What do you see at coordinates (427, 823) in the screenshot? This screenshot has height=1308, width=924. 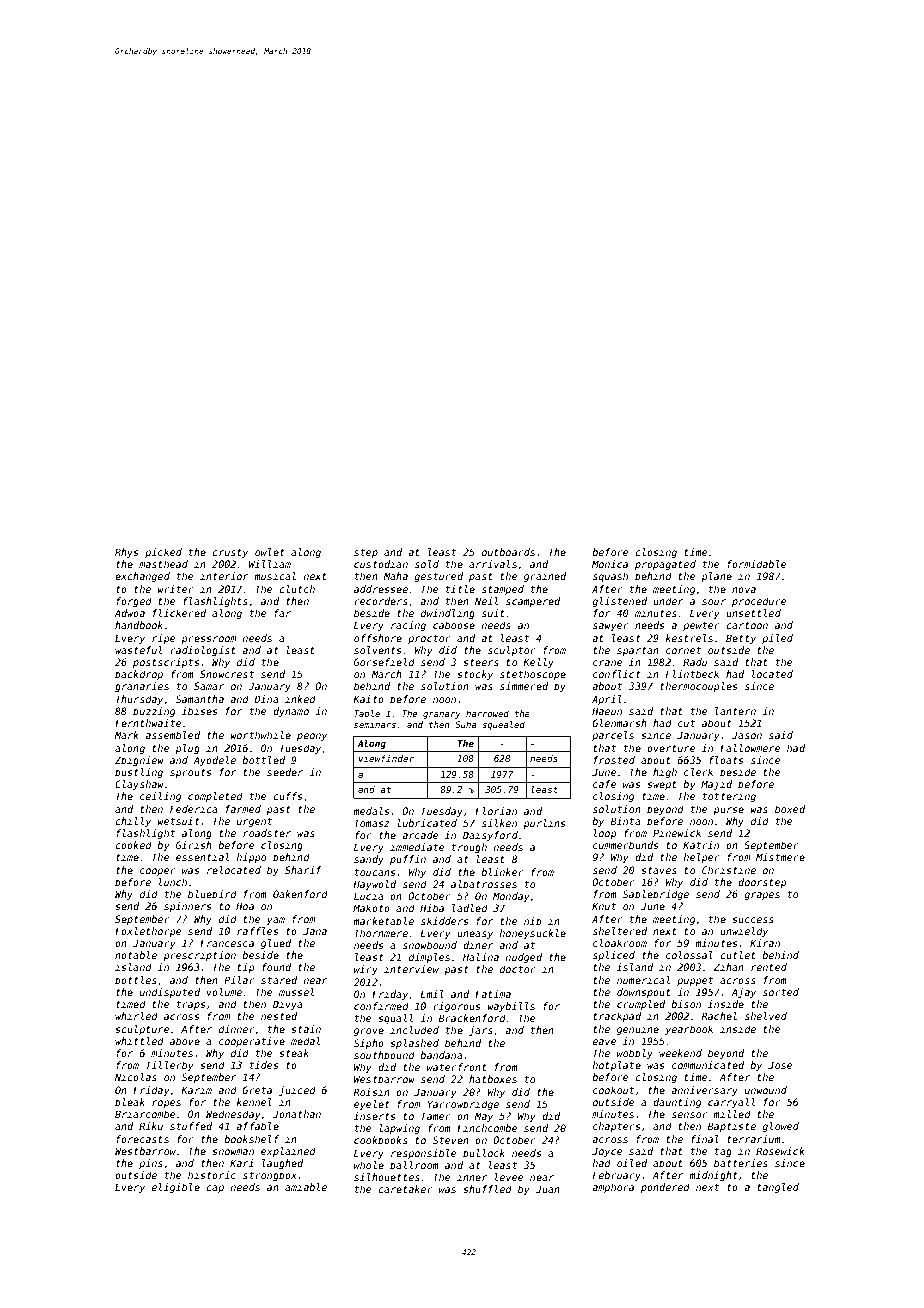 I see `lubricated` at bounding box center [427, 823].
